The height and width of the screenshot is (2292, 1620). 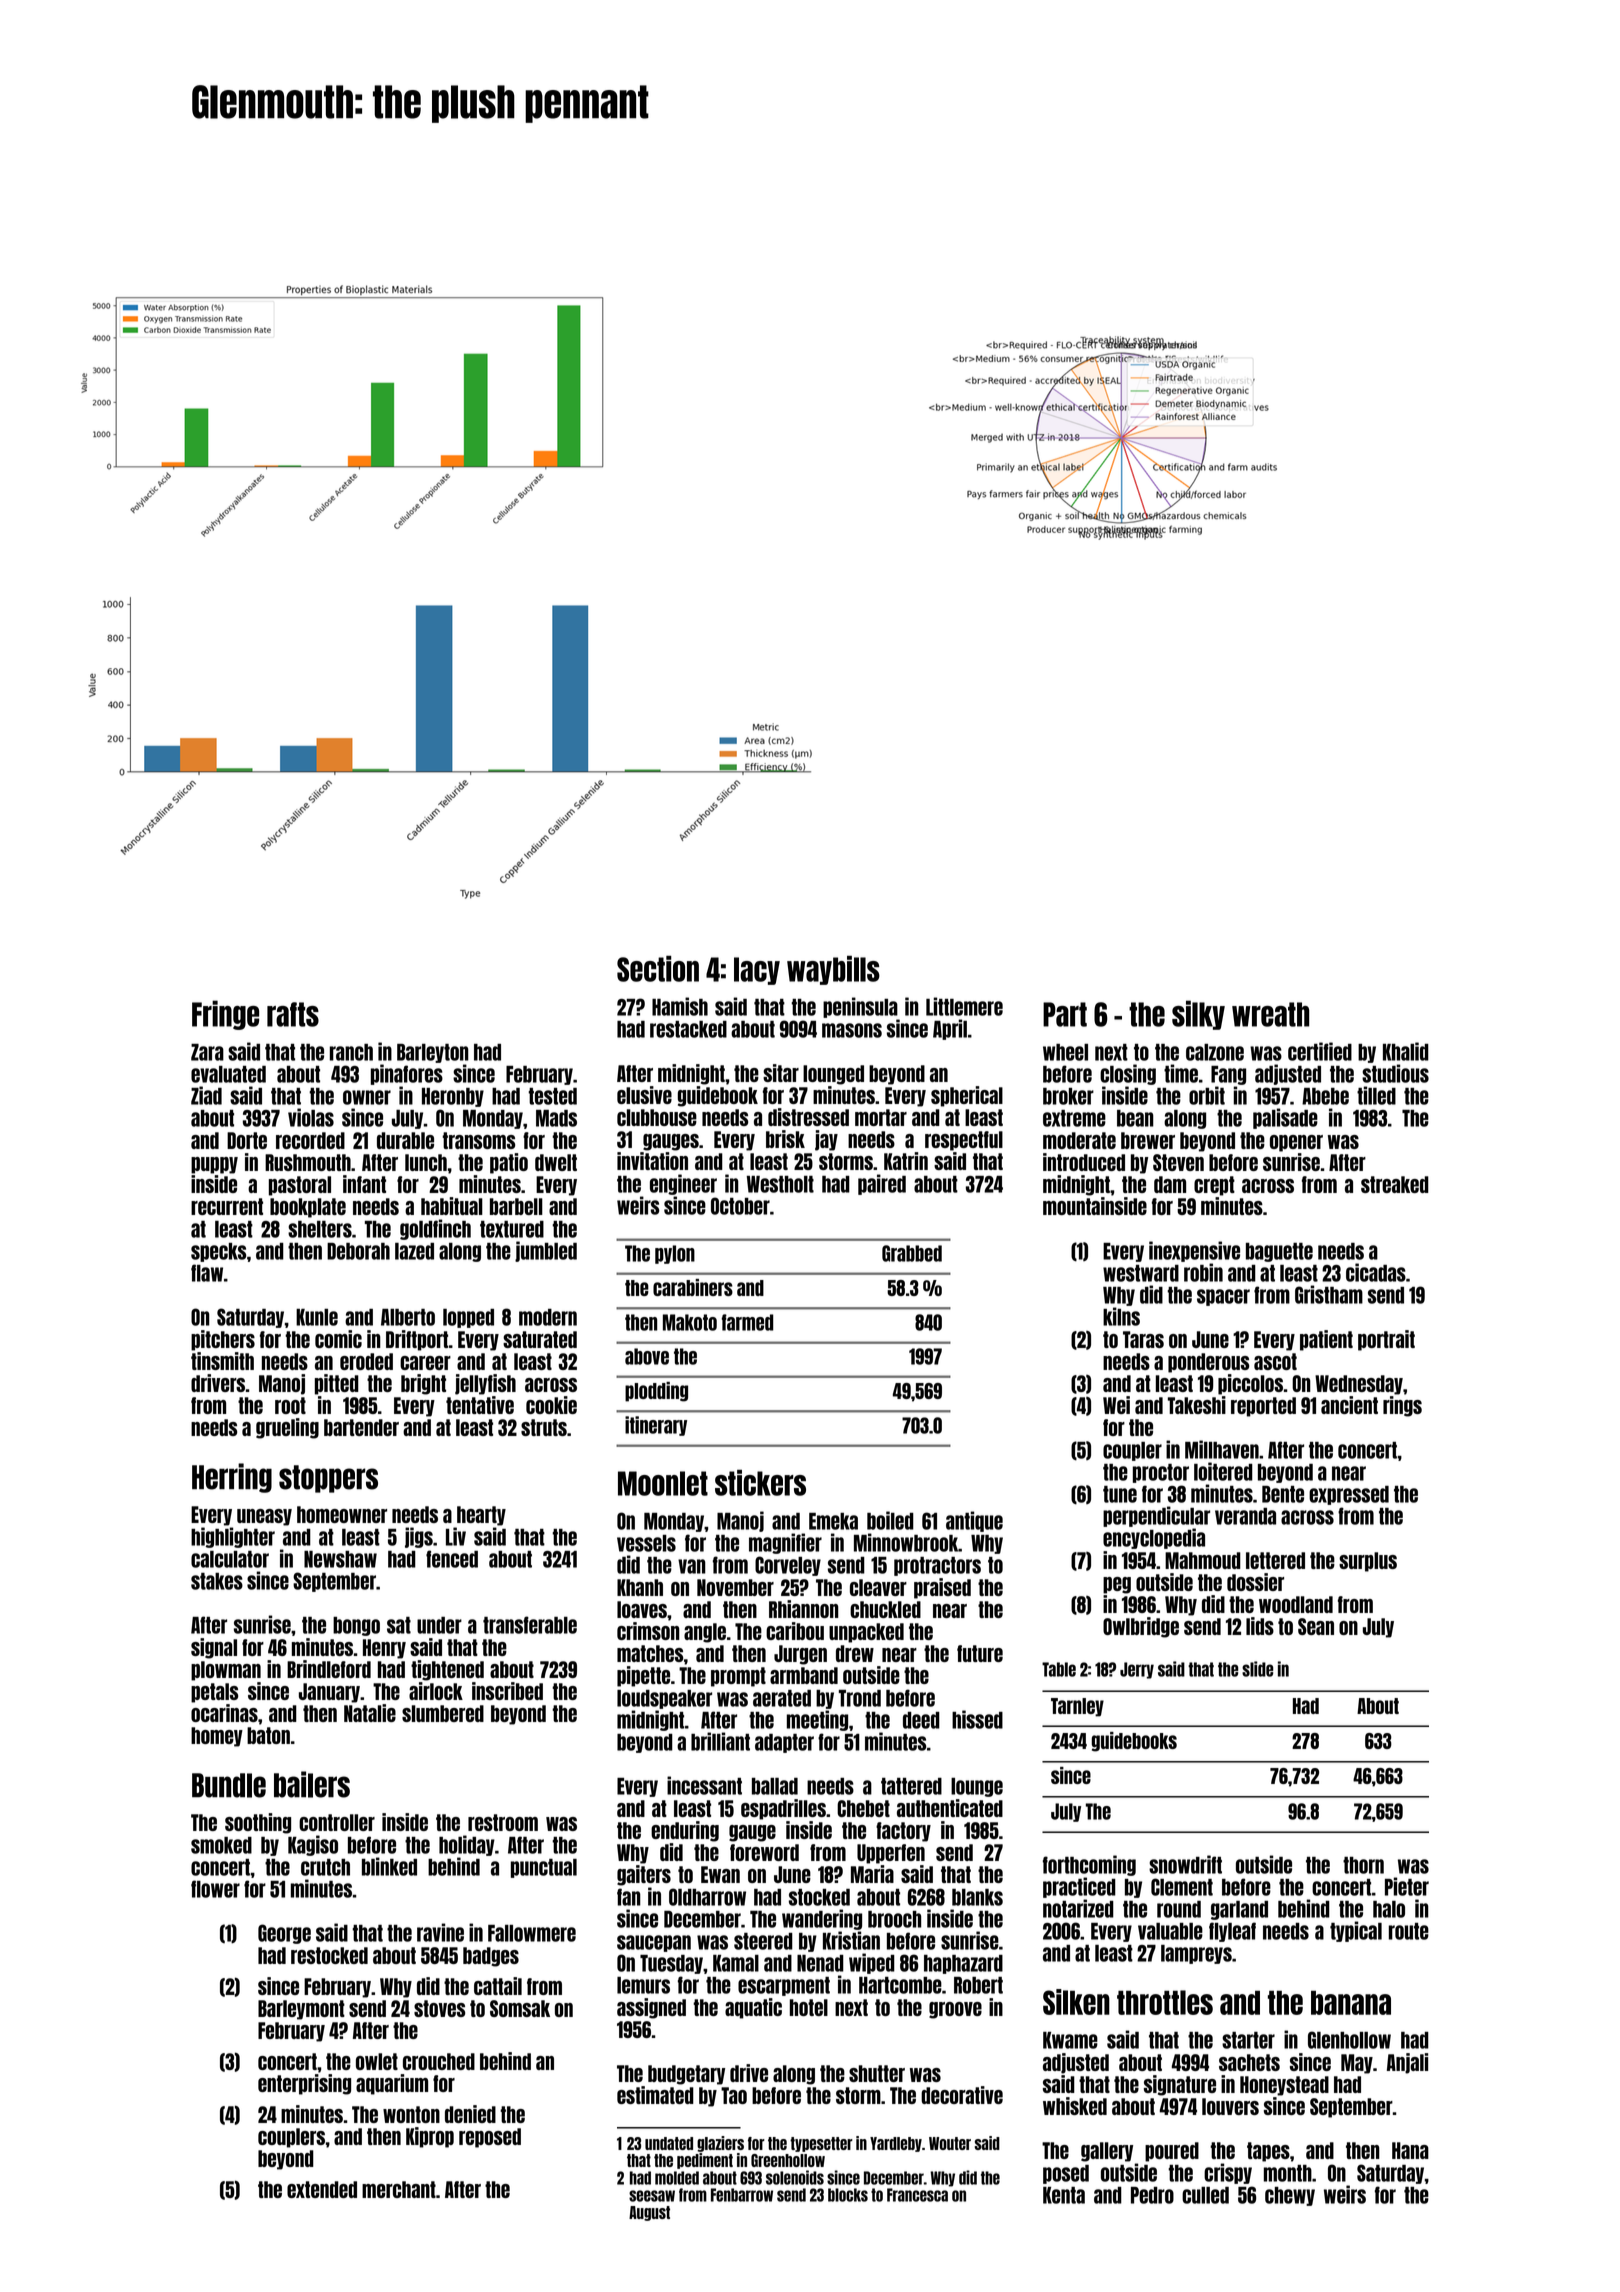 I want to click on matches, so click(x=650, y=1653).
